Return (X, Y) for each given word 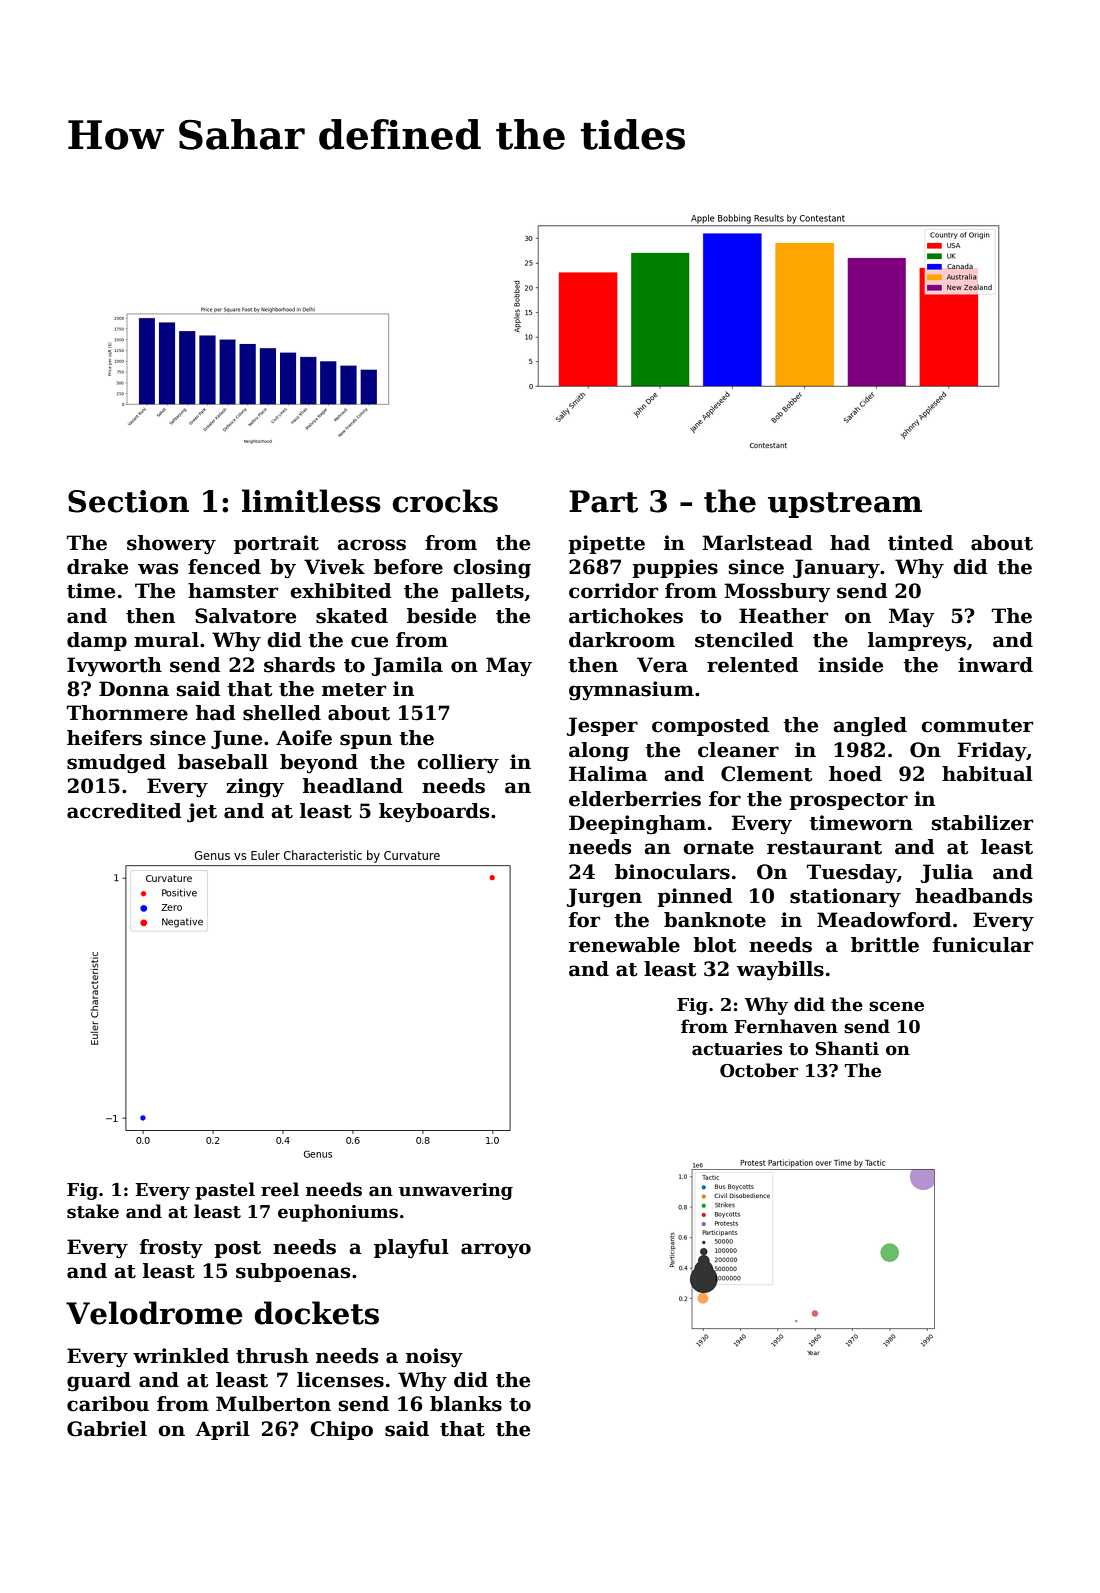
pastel (225, 1191)
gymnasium (631, 691)
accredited (124, 811)
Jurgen (604, 898)
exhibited (341, 591)
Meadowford (884, 920)
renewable (624, 945)
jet (202, 813)
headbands (973, 896)
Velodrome (154, 1313)
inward (995, 665)
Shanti (847, 1048)
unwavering (456, 1191)
